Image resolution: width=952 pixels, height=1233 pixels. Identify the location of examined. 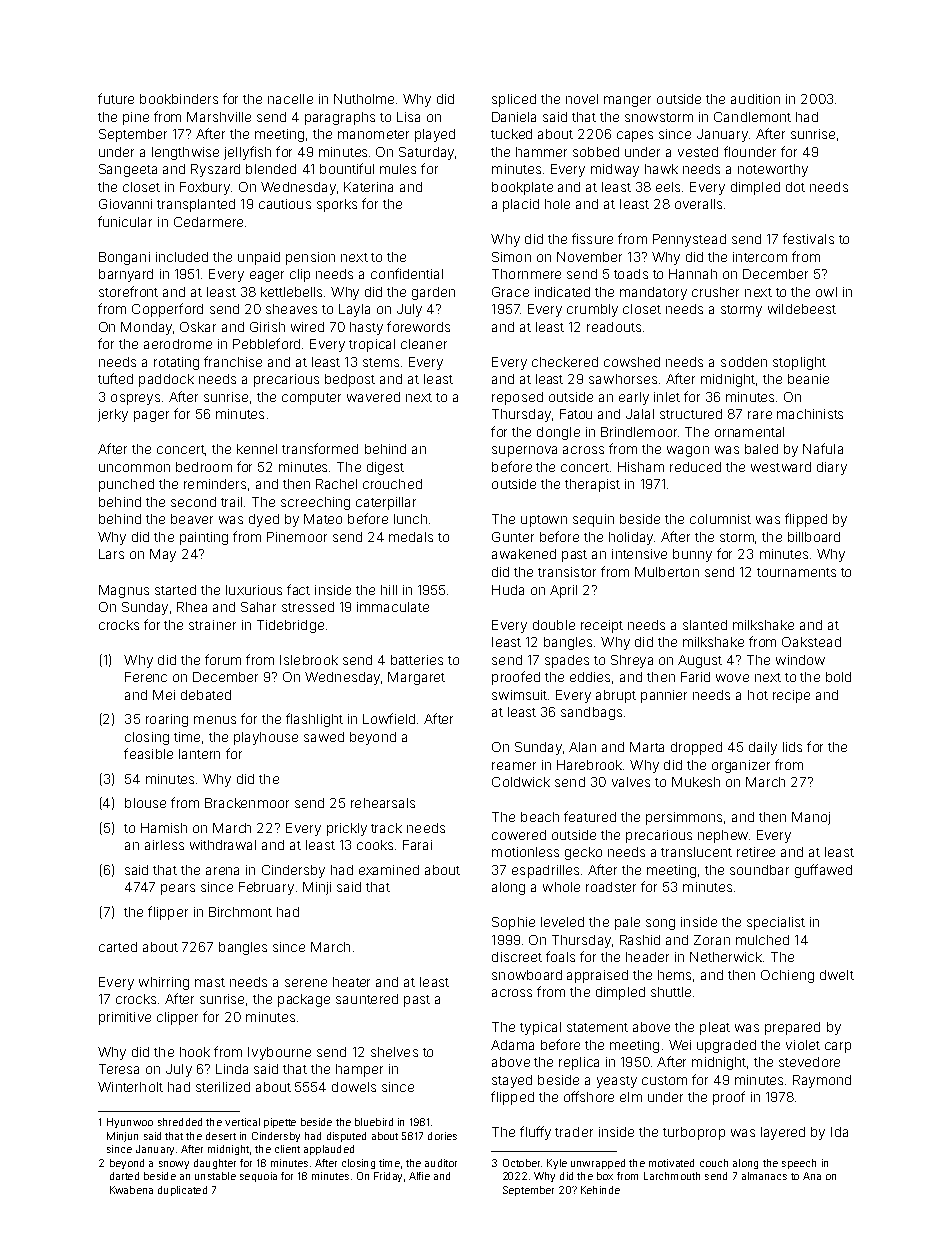
(389, 870).
